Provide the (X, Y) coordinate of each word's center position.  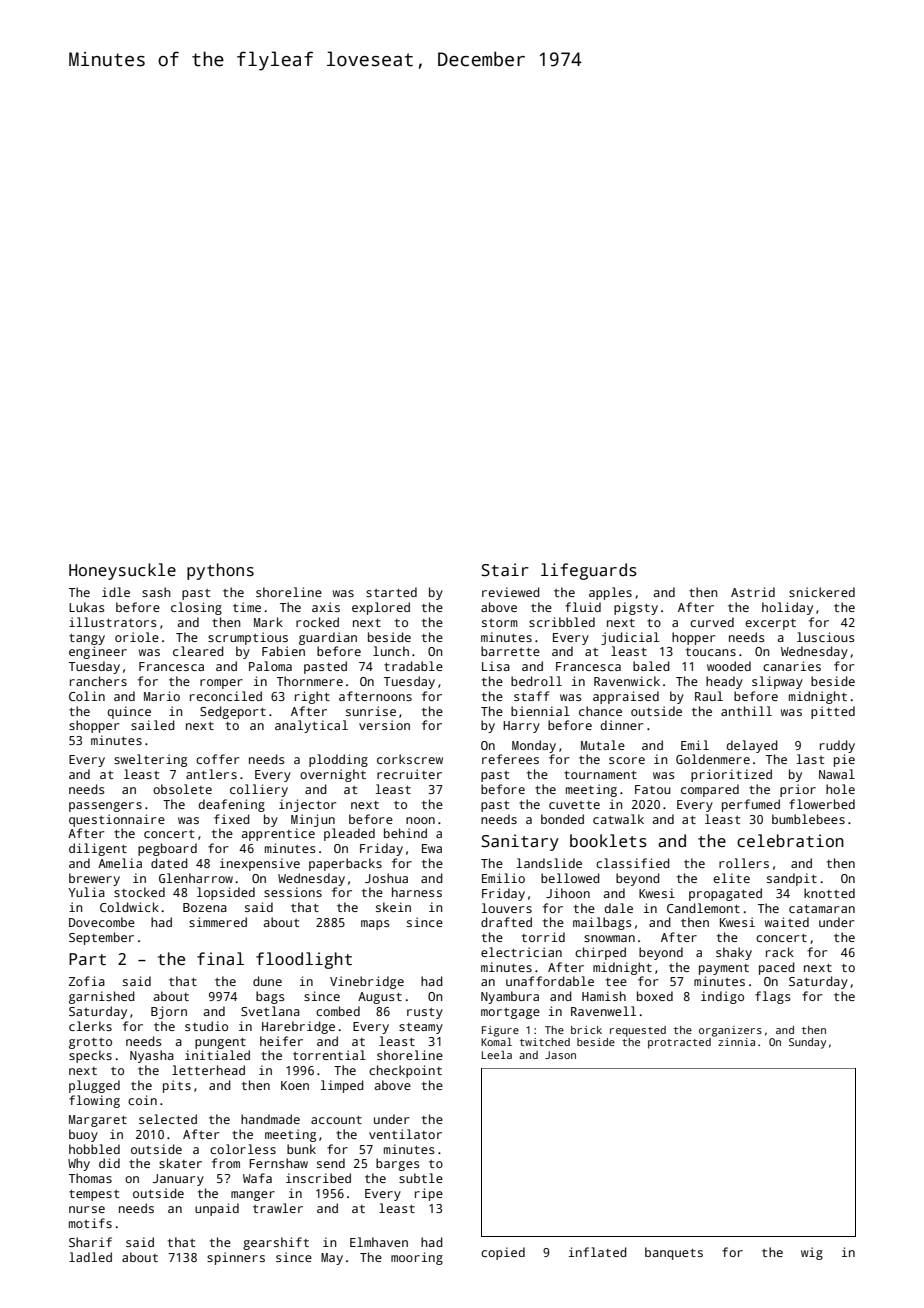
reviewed (511, 592)
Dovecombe (102, 922)
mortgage (510, 1013)
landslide (549, 863)
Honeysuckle (122, 571)
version (384, 725)
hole (840, 789)
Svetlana (270, 1011)
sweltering (150, 760)
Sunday (807, 1043)
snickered (822, 592)
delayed (752, 746)
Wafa (257, 1178)
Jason (560, 1055)
